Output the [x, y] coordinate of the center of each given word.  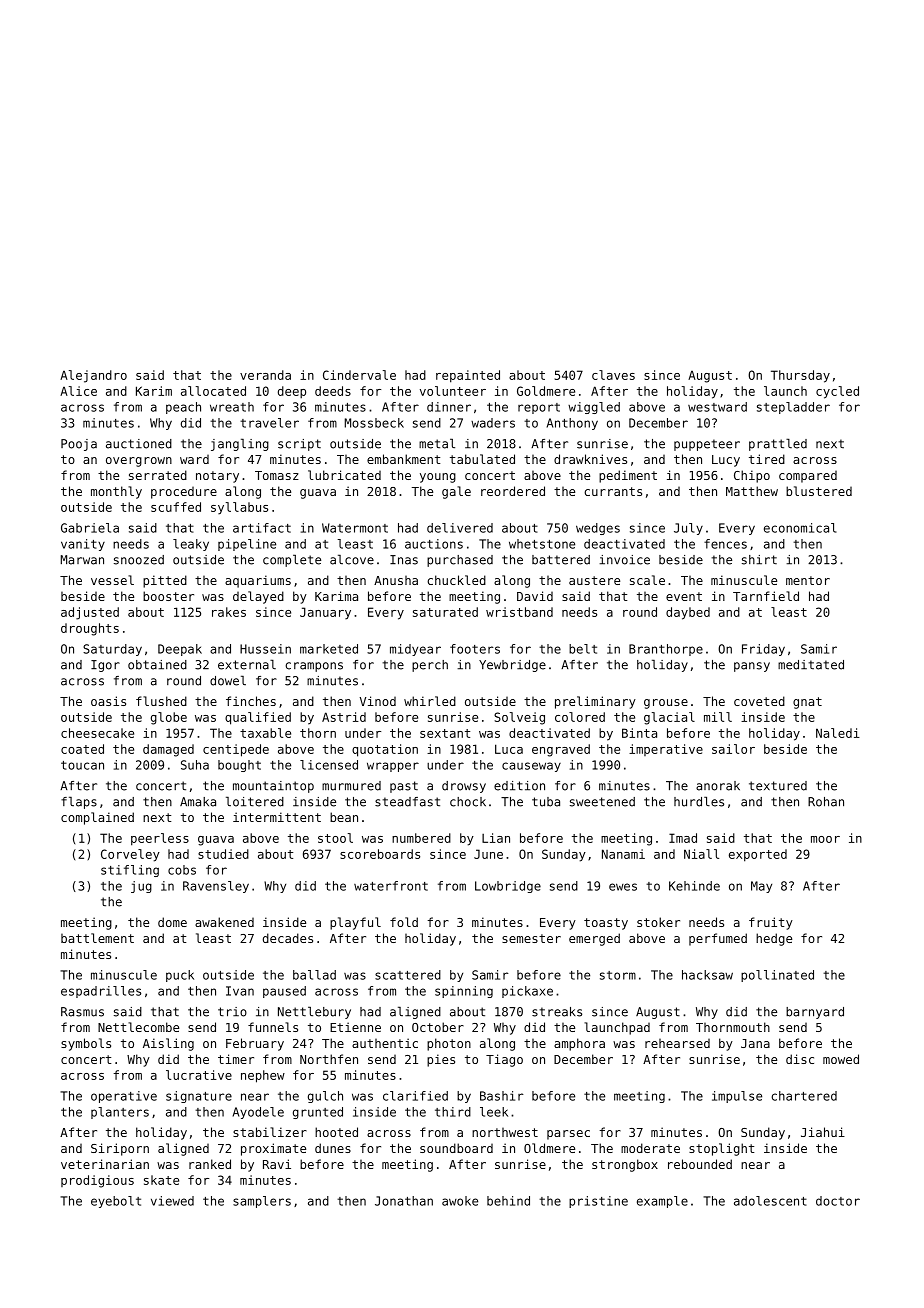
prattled [778, 444]
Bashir [501, 1096]
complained [97, 818]
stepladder [793, 408]
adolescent [770, 1201]
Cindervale [359, 375]
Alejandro [93, 376]
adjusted [90, 613]
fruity [771, 923]
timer [236, 1059]
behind [508, 1201]
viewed [172, 1201]
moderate [650, 1148]
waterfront [391, 886]
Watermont [355, 528]
